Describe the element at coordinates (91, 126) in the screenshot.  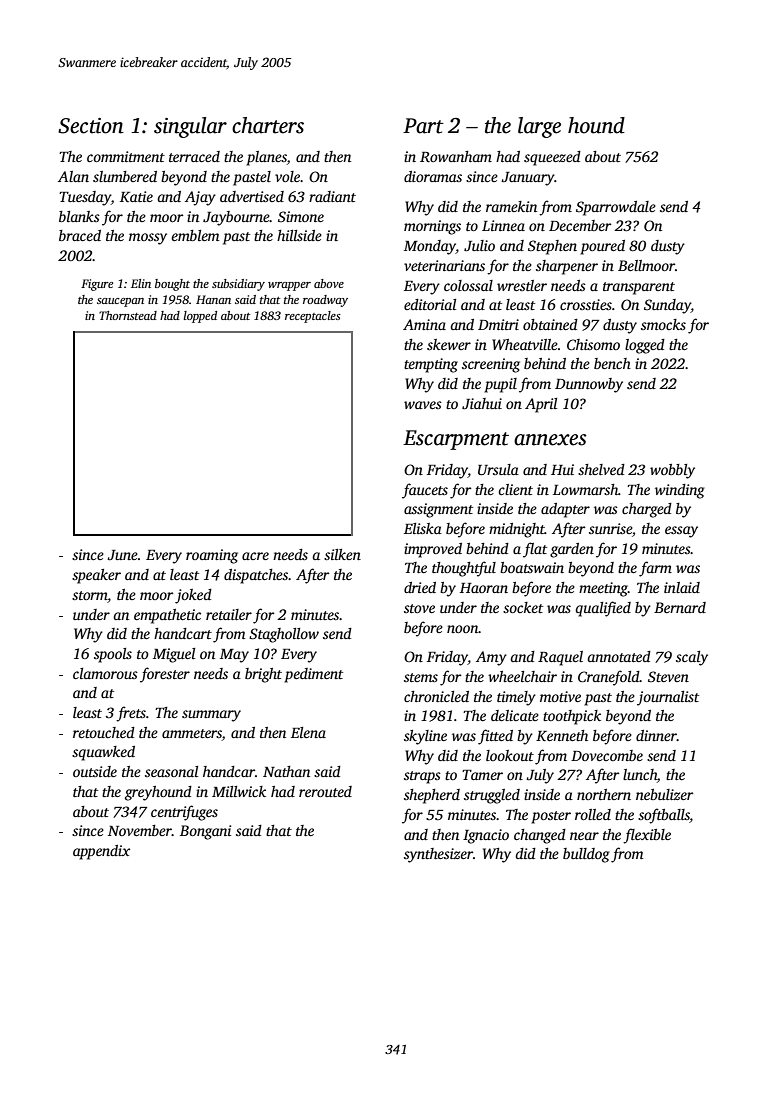
I see `Section` at that location.
